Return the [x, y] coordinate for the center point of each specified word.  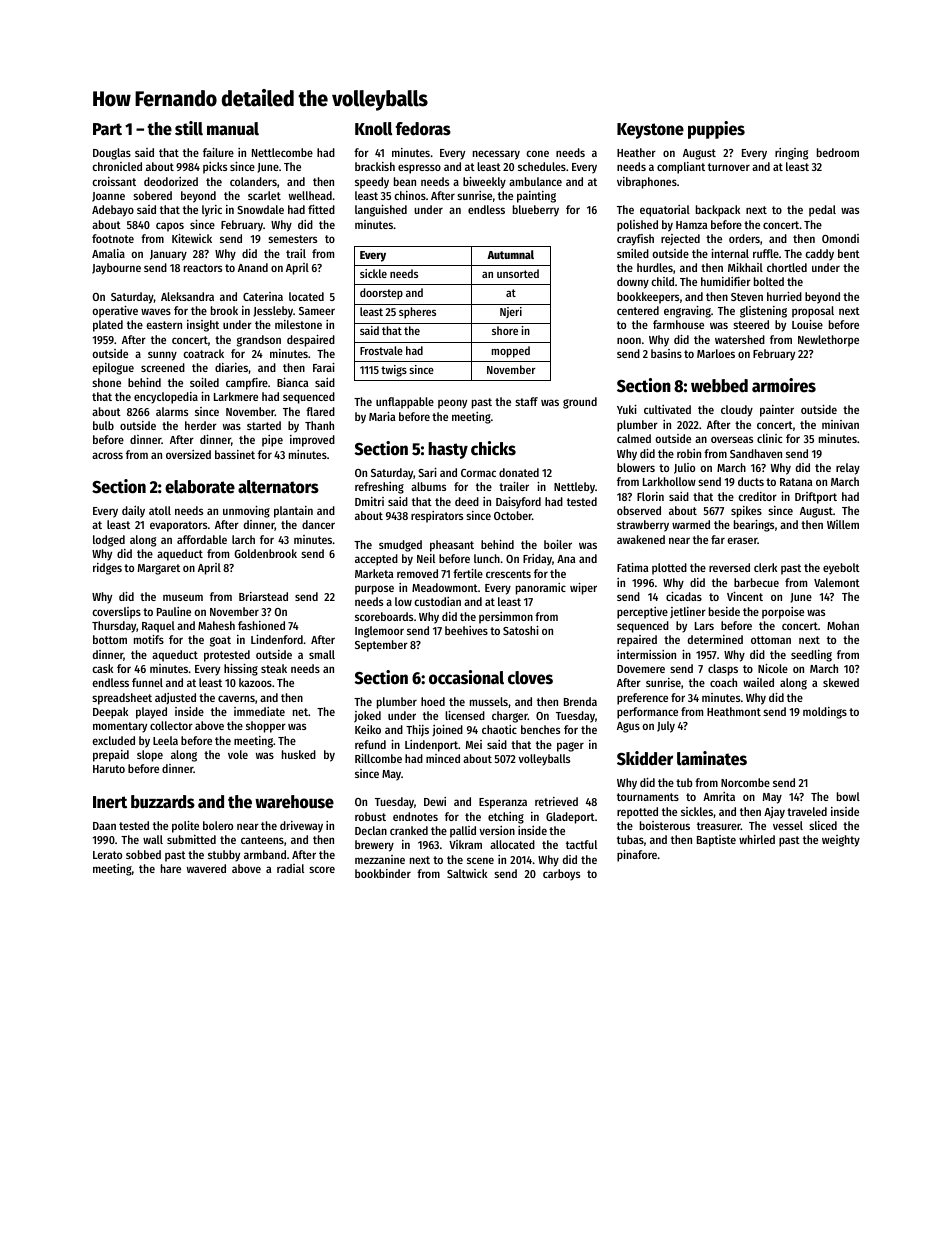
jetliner [688, 612]
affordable [202, 539]
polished [637, 226]
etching [506, 818]
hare [171, 868]
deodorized [171, 181]
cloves [530, 678]
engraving [687, 312]
